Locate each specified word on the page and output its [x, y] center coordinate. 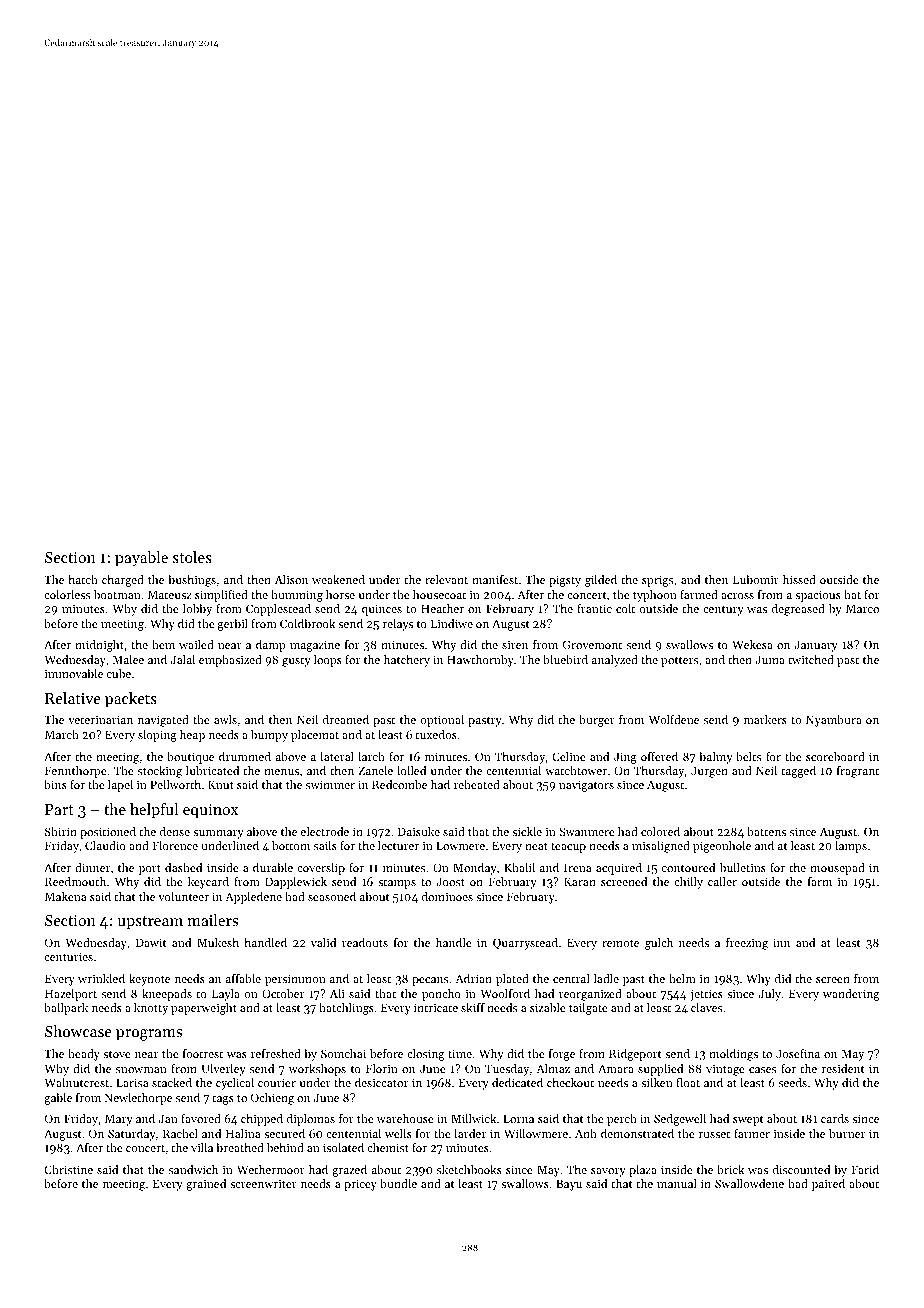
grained [206, 1185]
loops [328, 661]
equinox [210, 811]
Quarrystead [525, 944]
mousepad [837, 869]
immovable [74, 673]
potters [679, 661]
